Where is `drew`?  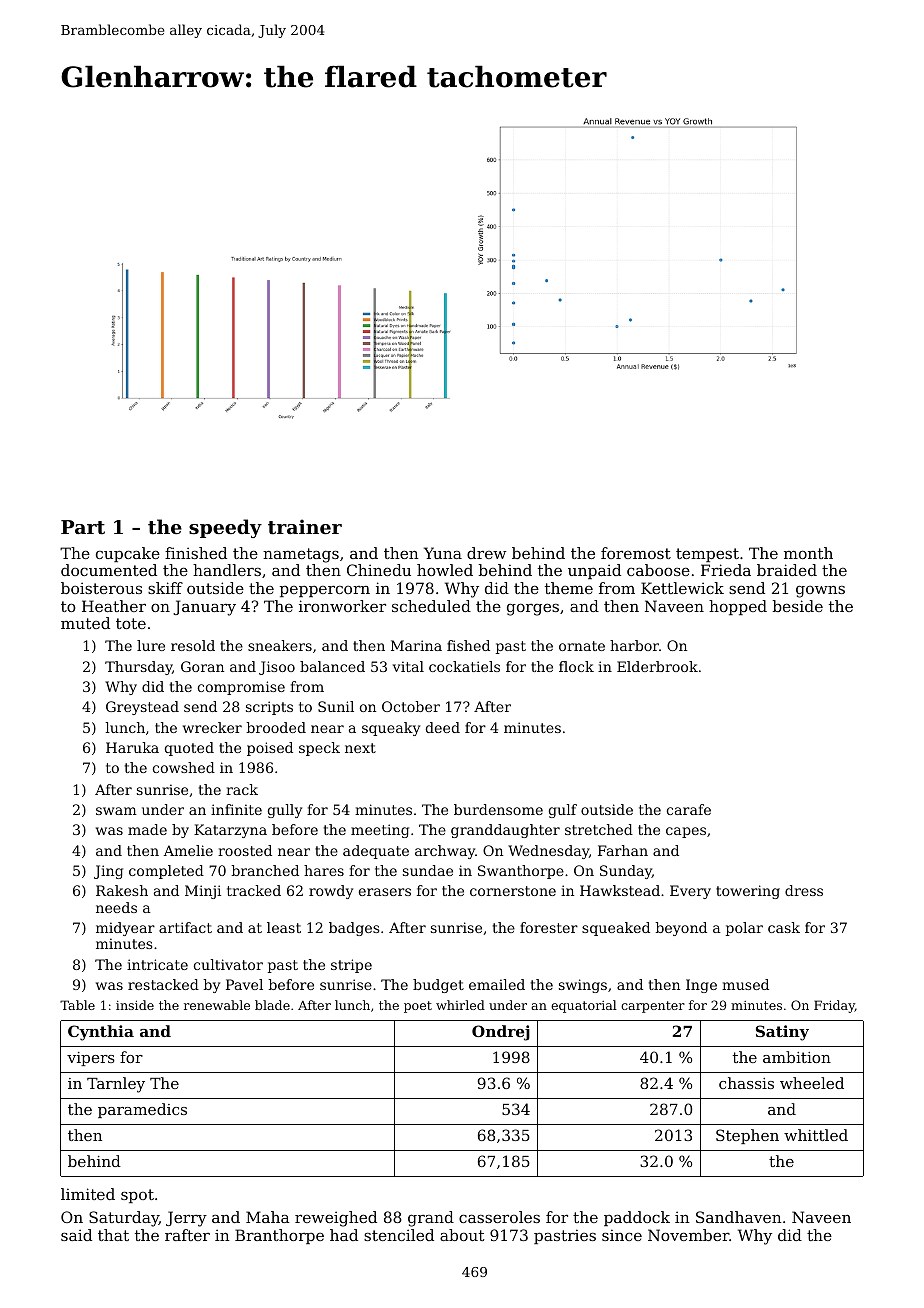
drew is located at coordinates (486, 553).
